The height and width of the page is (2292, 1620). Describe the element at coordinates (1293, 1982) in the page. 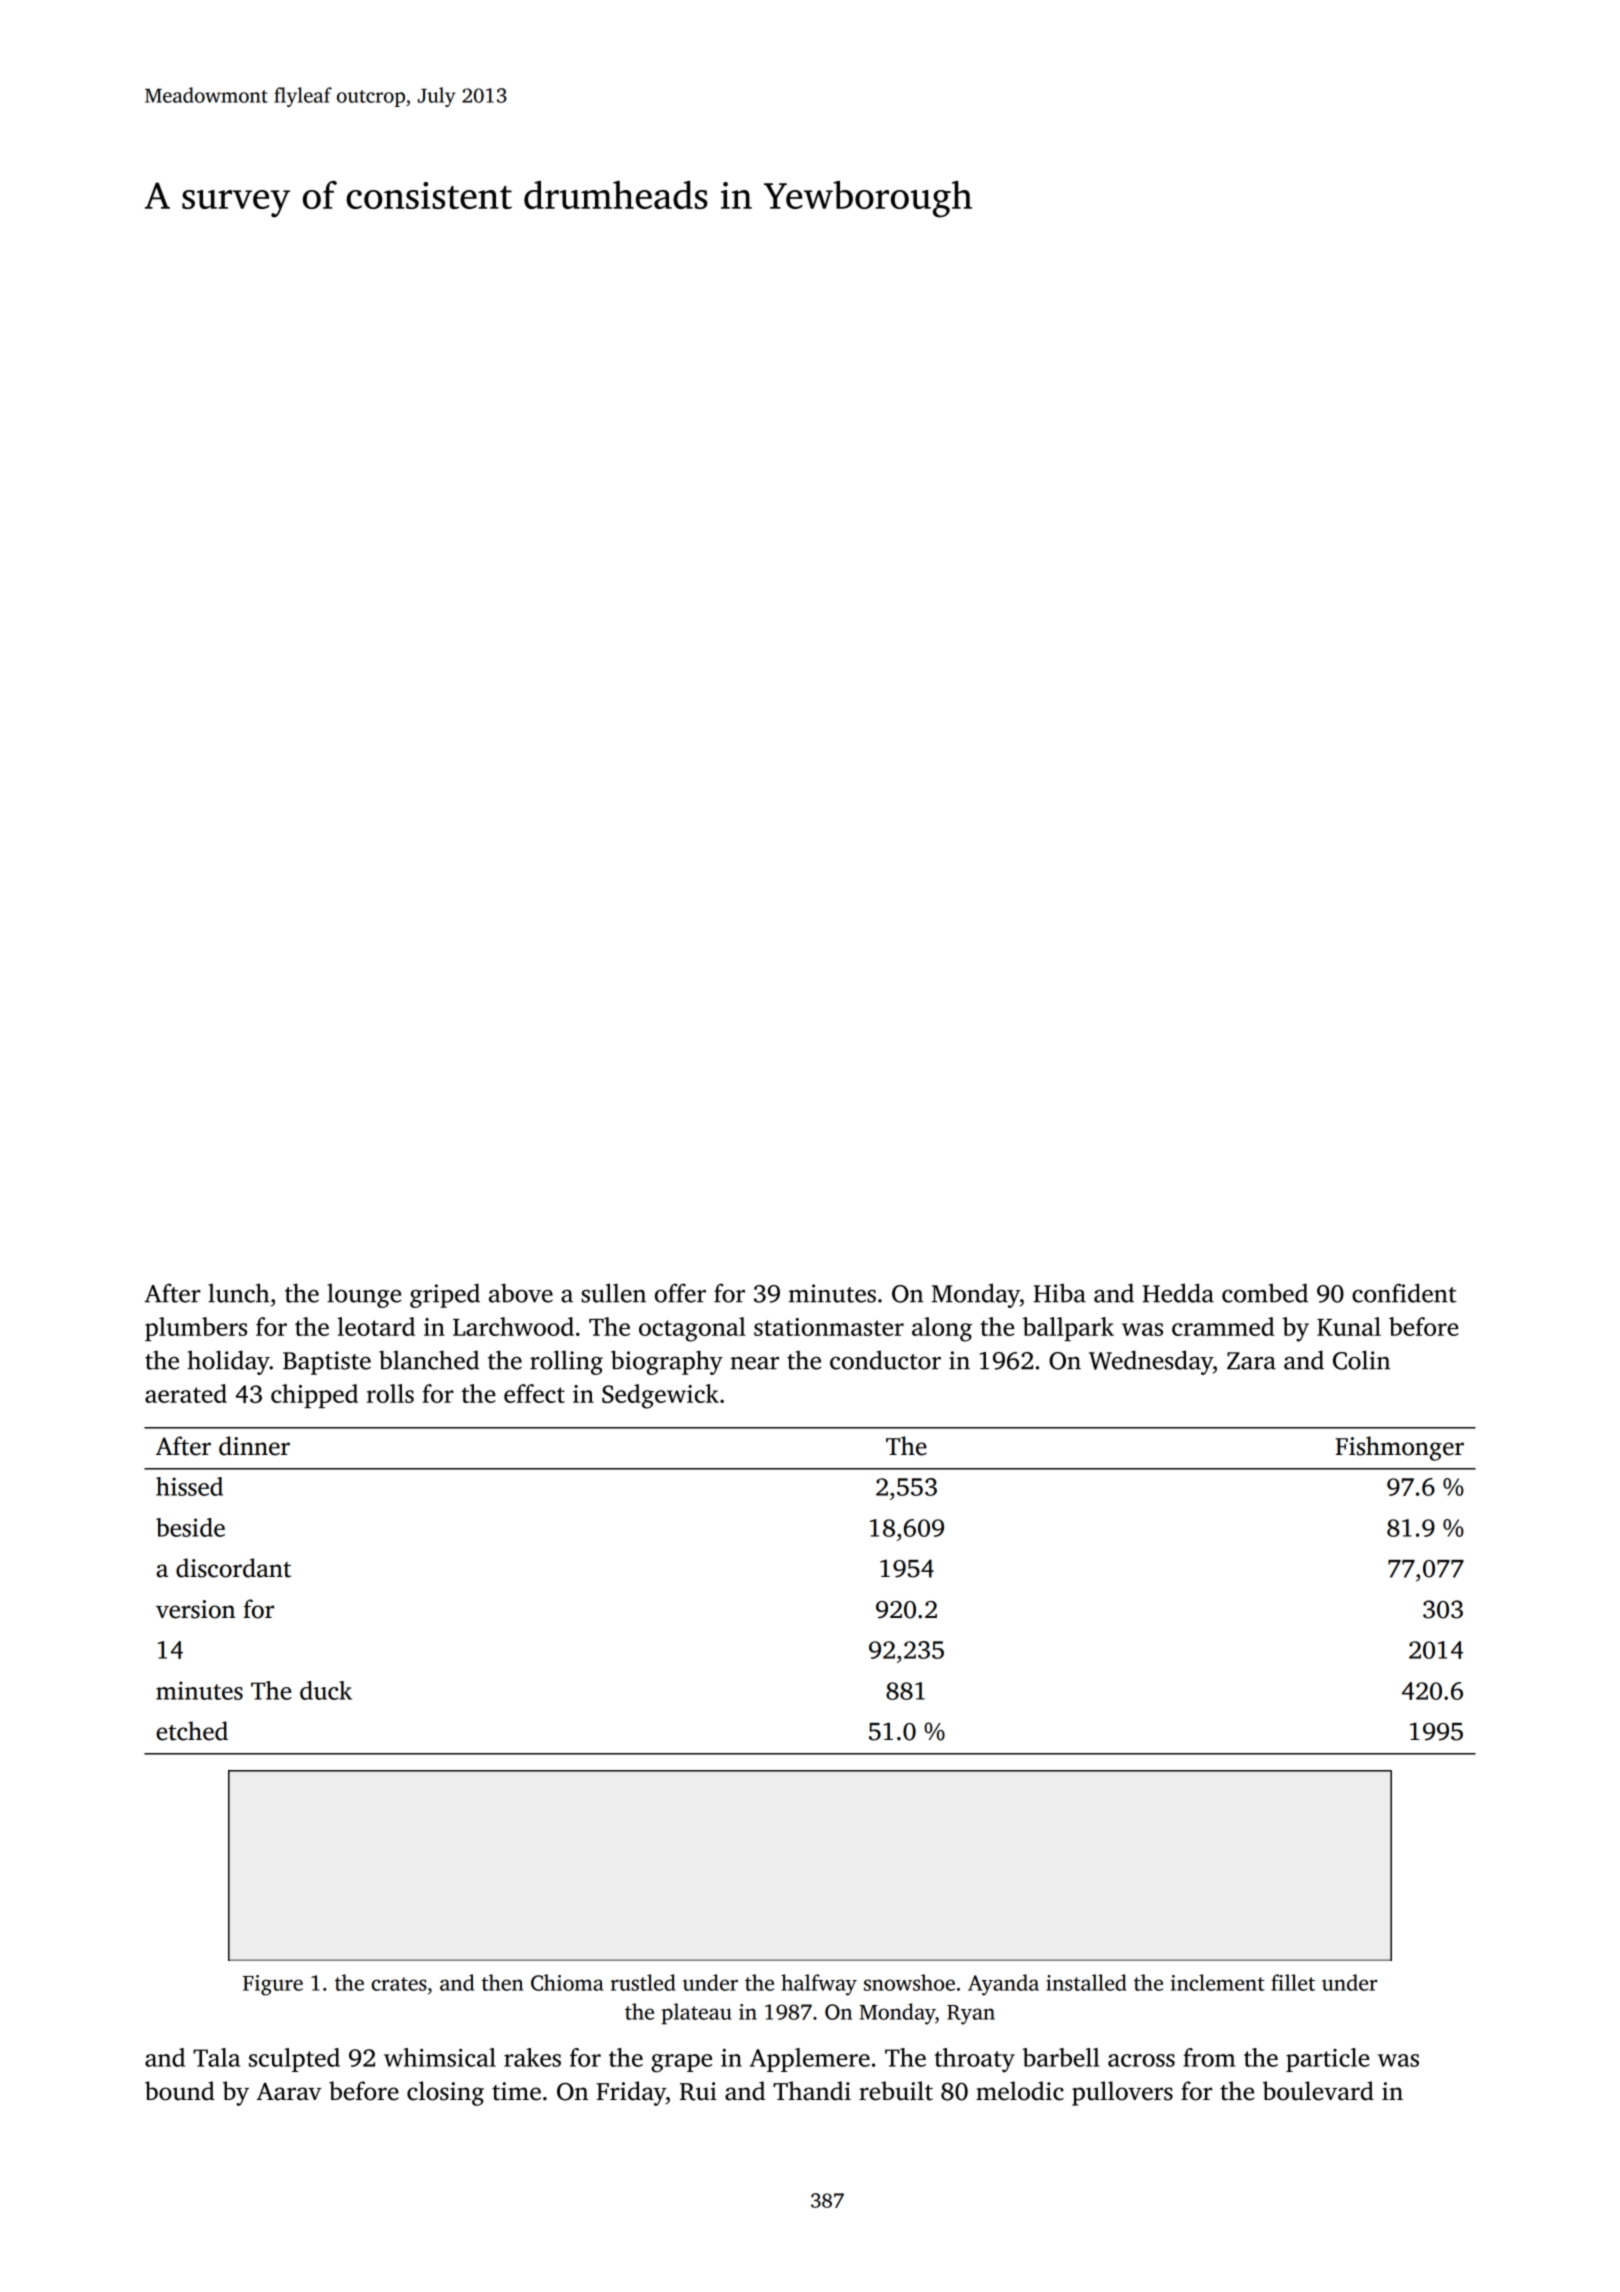

I see `fillet` at that location.
